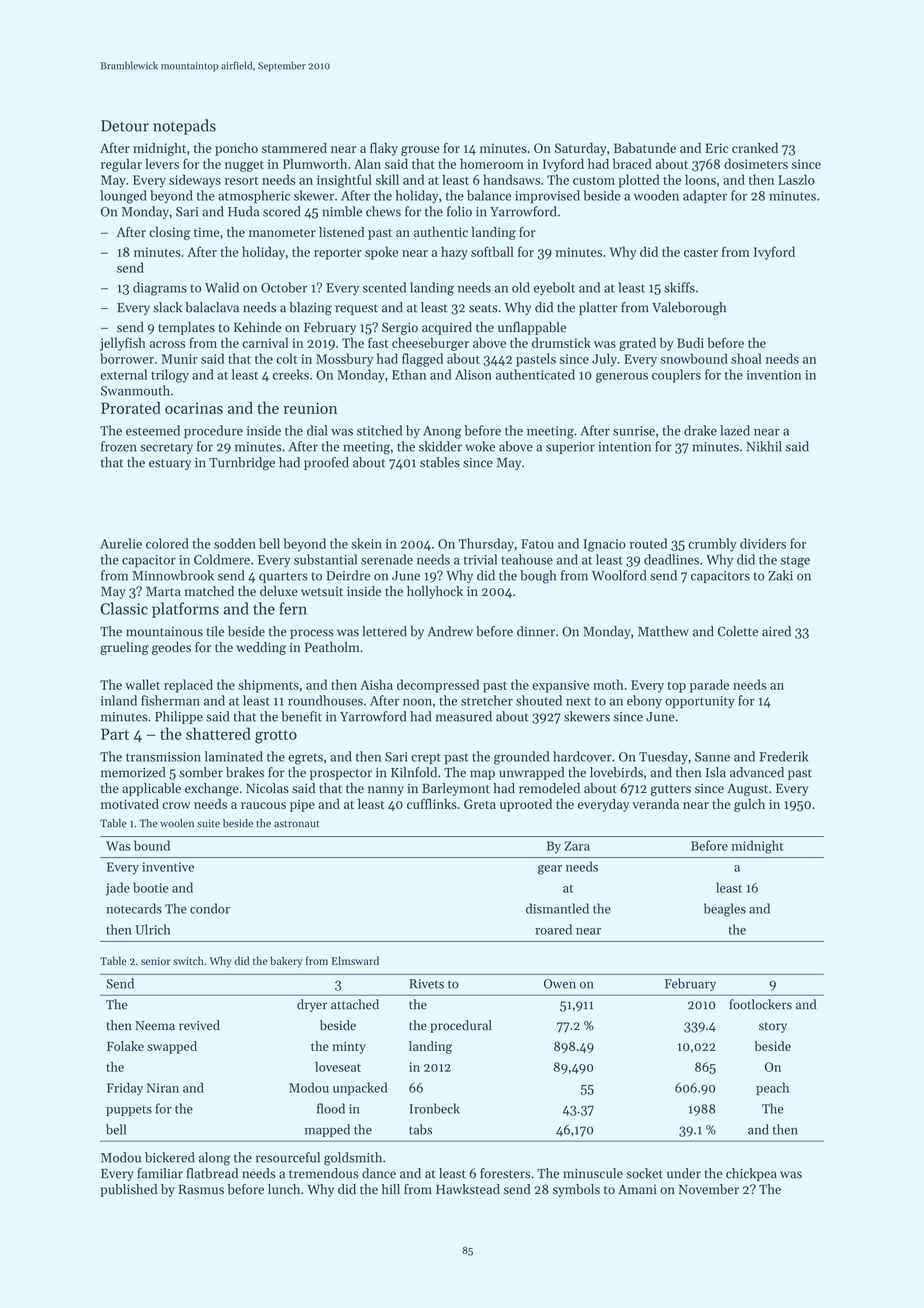  I want to click on acquired, so click(447, 328).
